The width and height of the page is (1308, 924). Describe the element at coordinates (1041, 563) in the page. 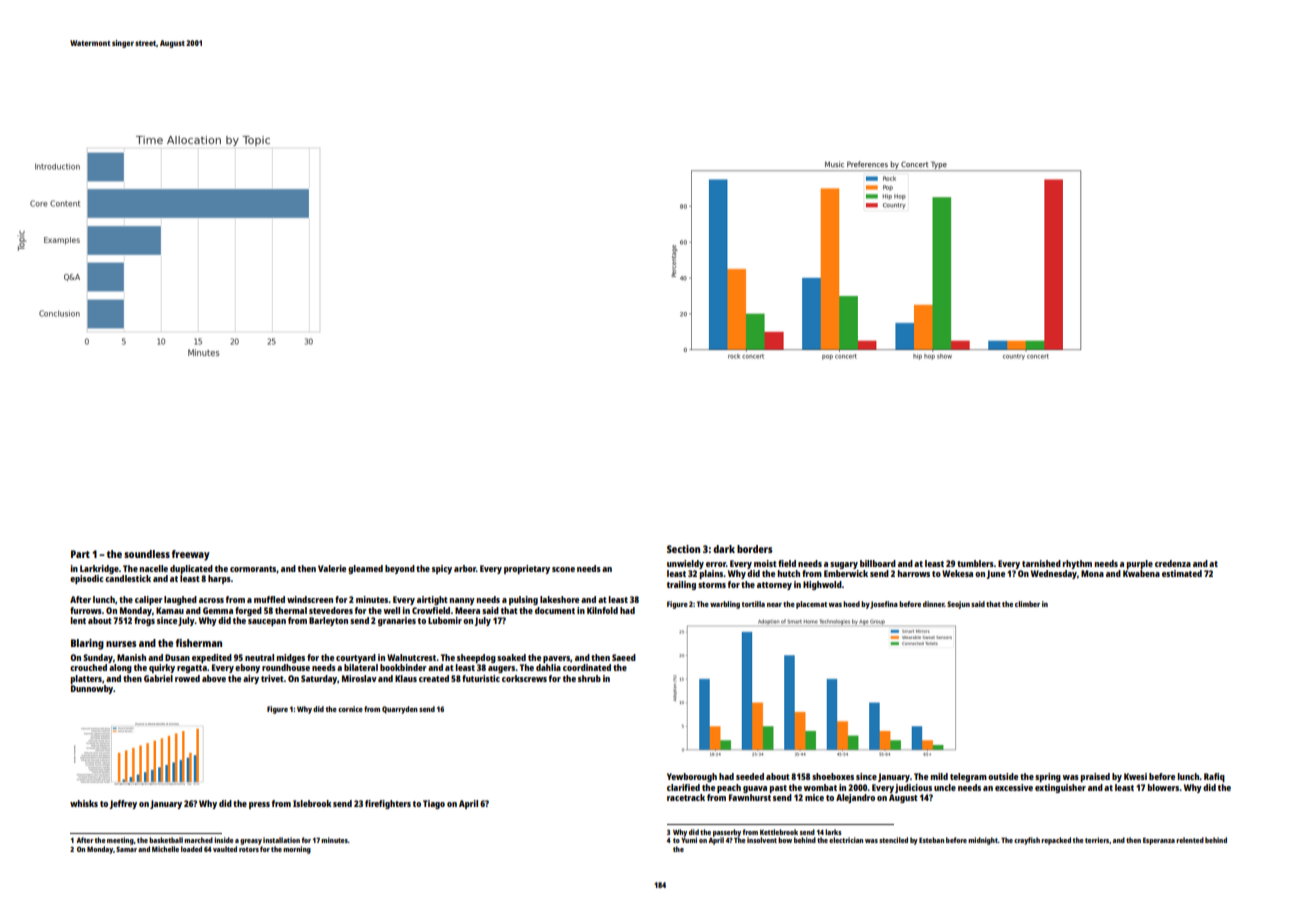

I see `tarnished` at that location.
